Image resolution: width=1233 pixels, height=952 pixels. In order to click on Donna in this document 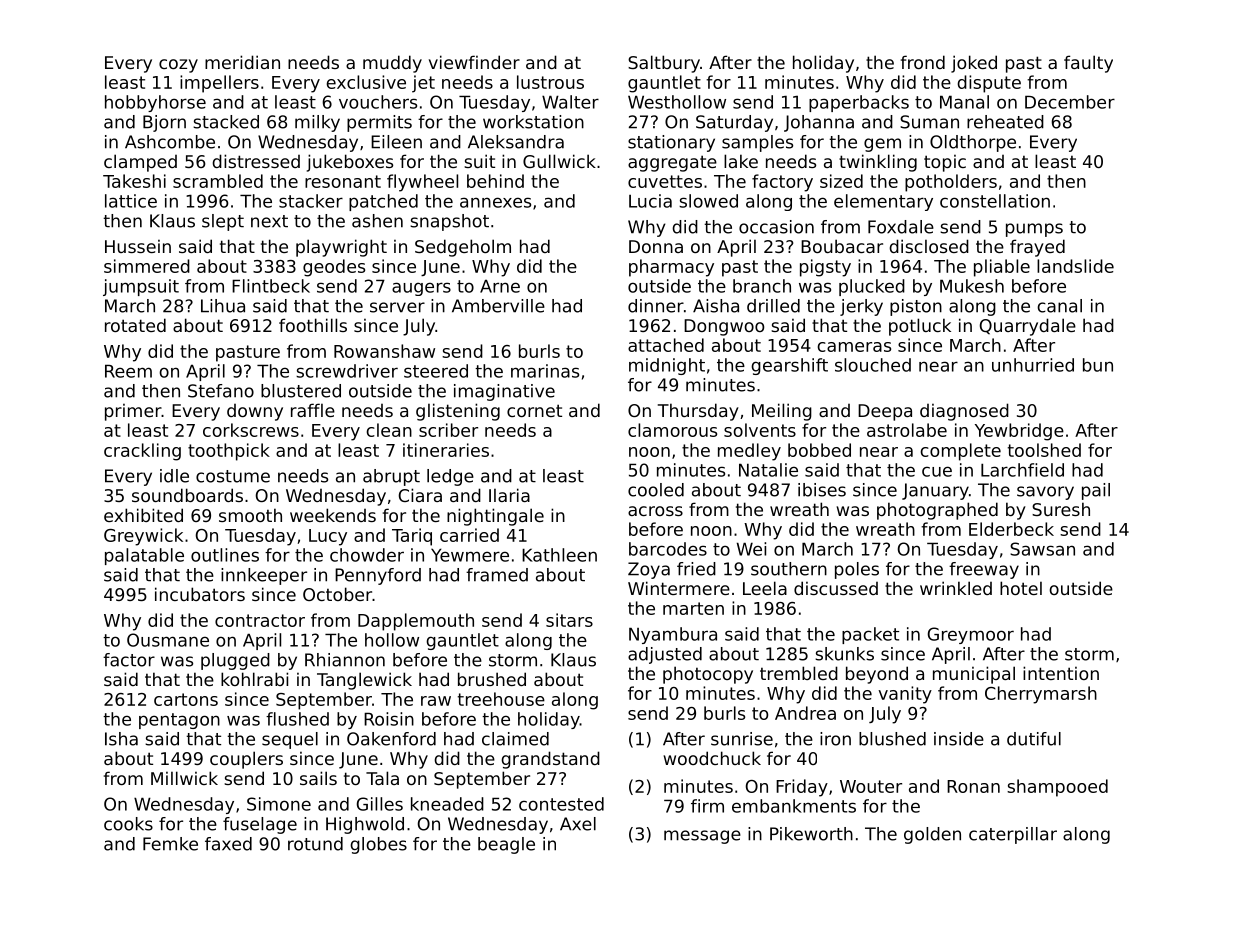, I will do `click(656, 246)`.
